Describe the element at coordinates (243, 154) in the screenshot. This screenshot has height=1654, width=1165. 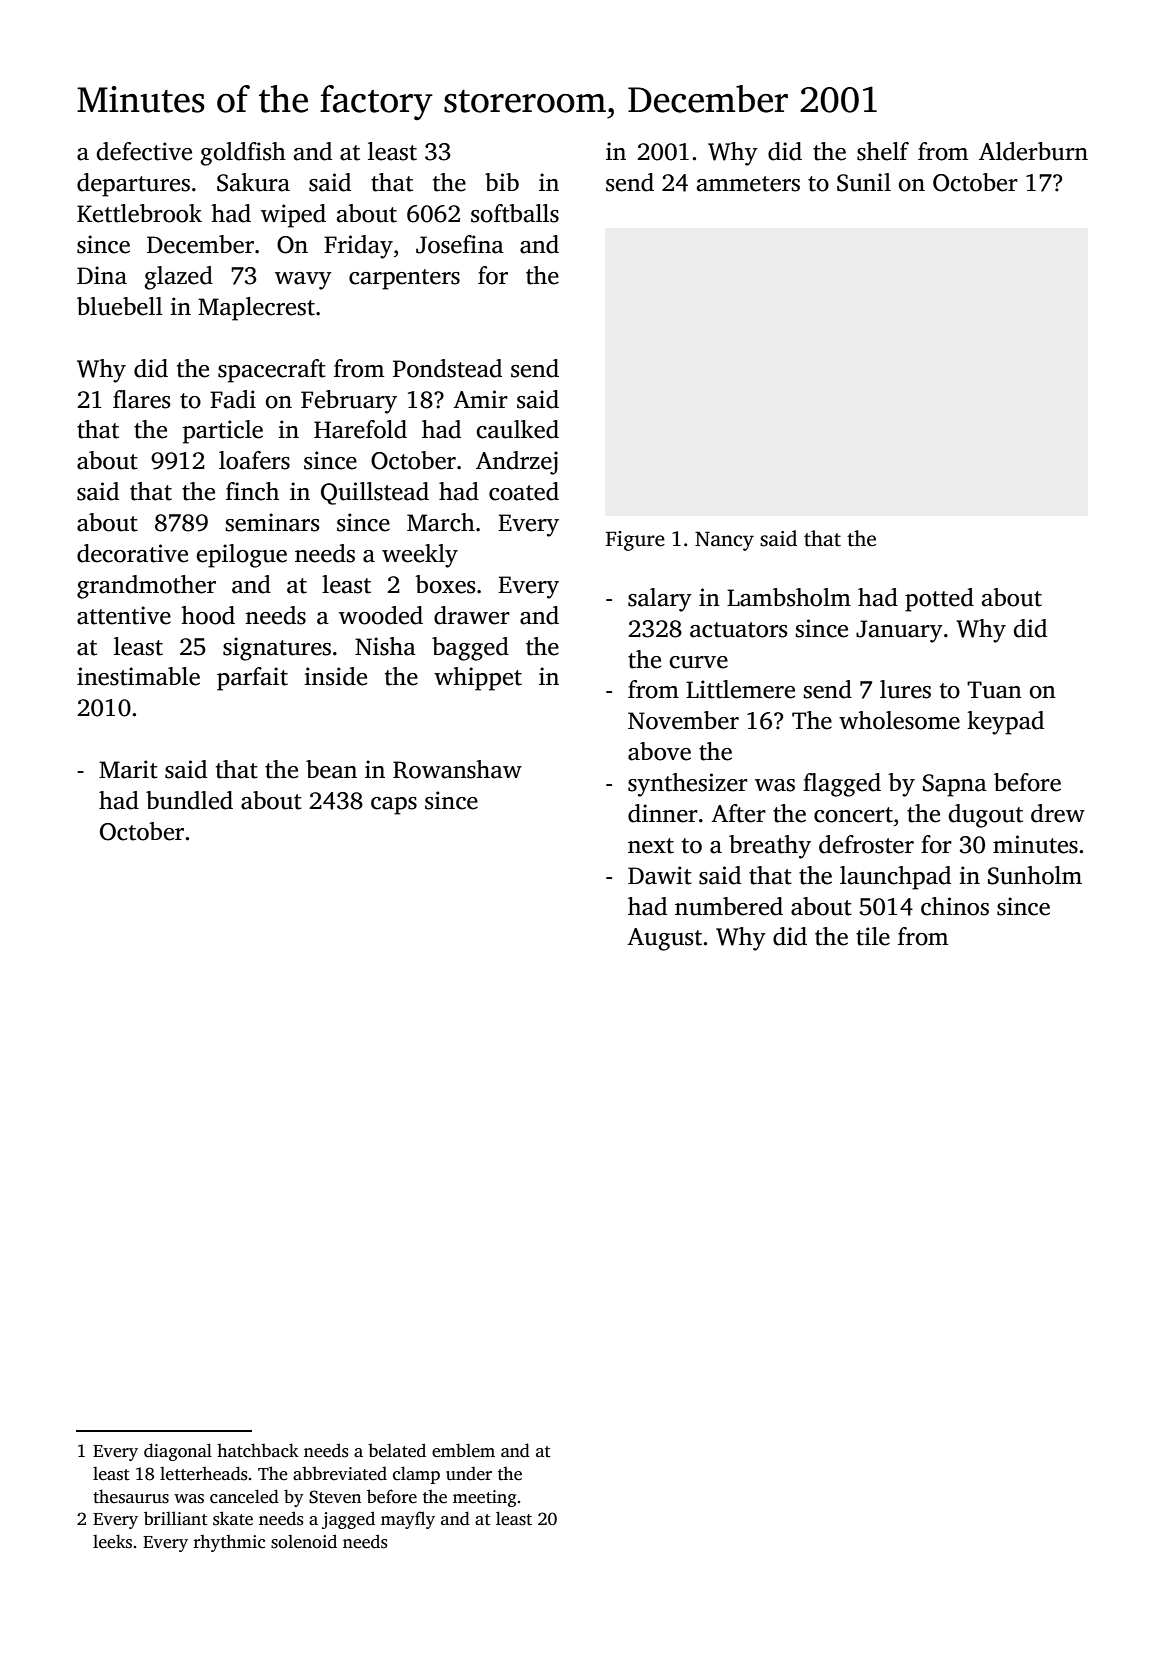
I see `goldfish` at that location.
